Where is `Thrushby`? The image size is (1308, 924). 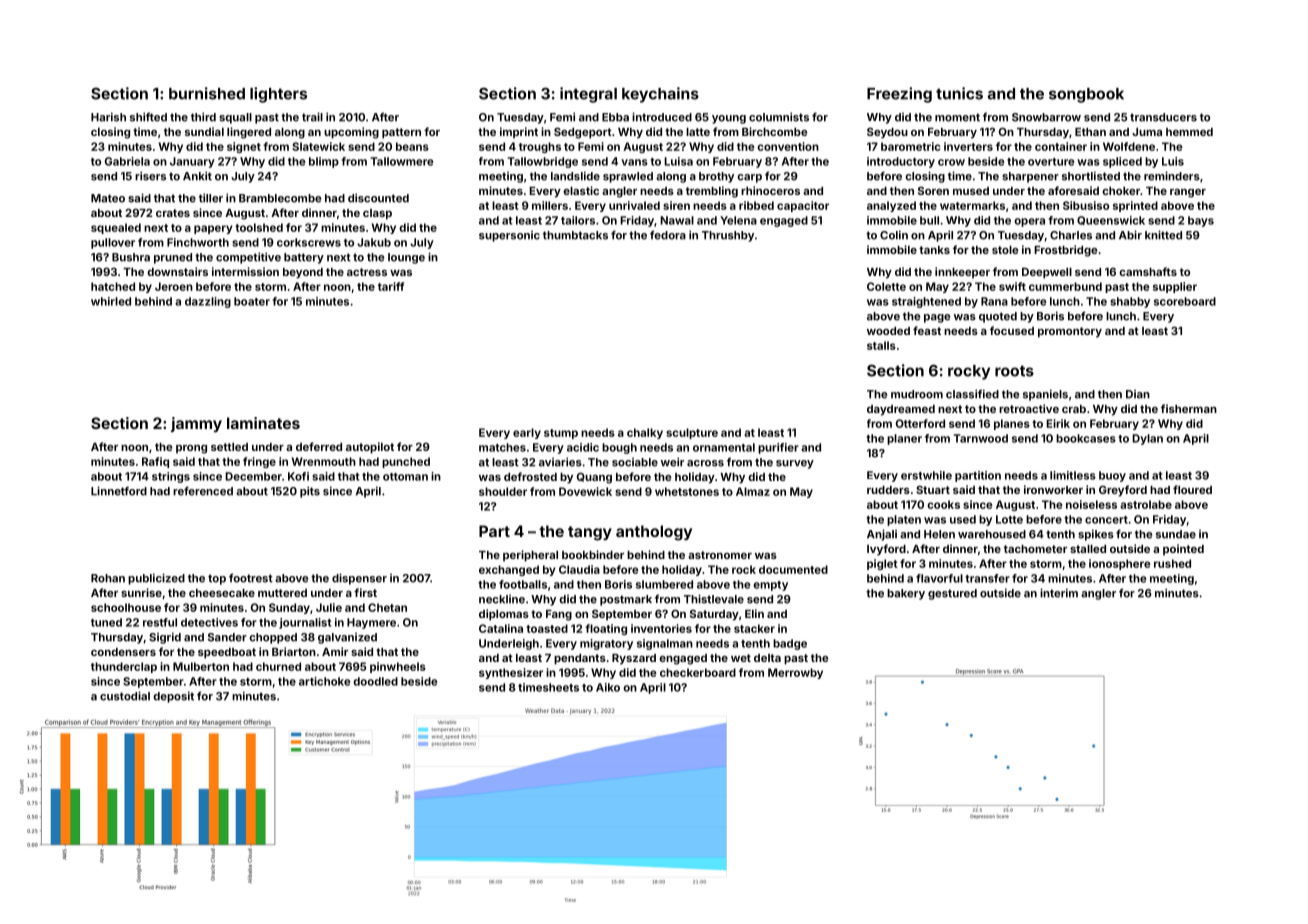
Thrushby is located at coordinates (728, 236).
